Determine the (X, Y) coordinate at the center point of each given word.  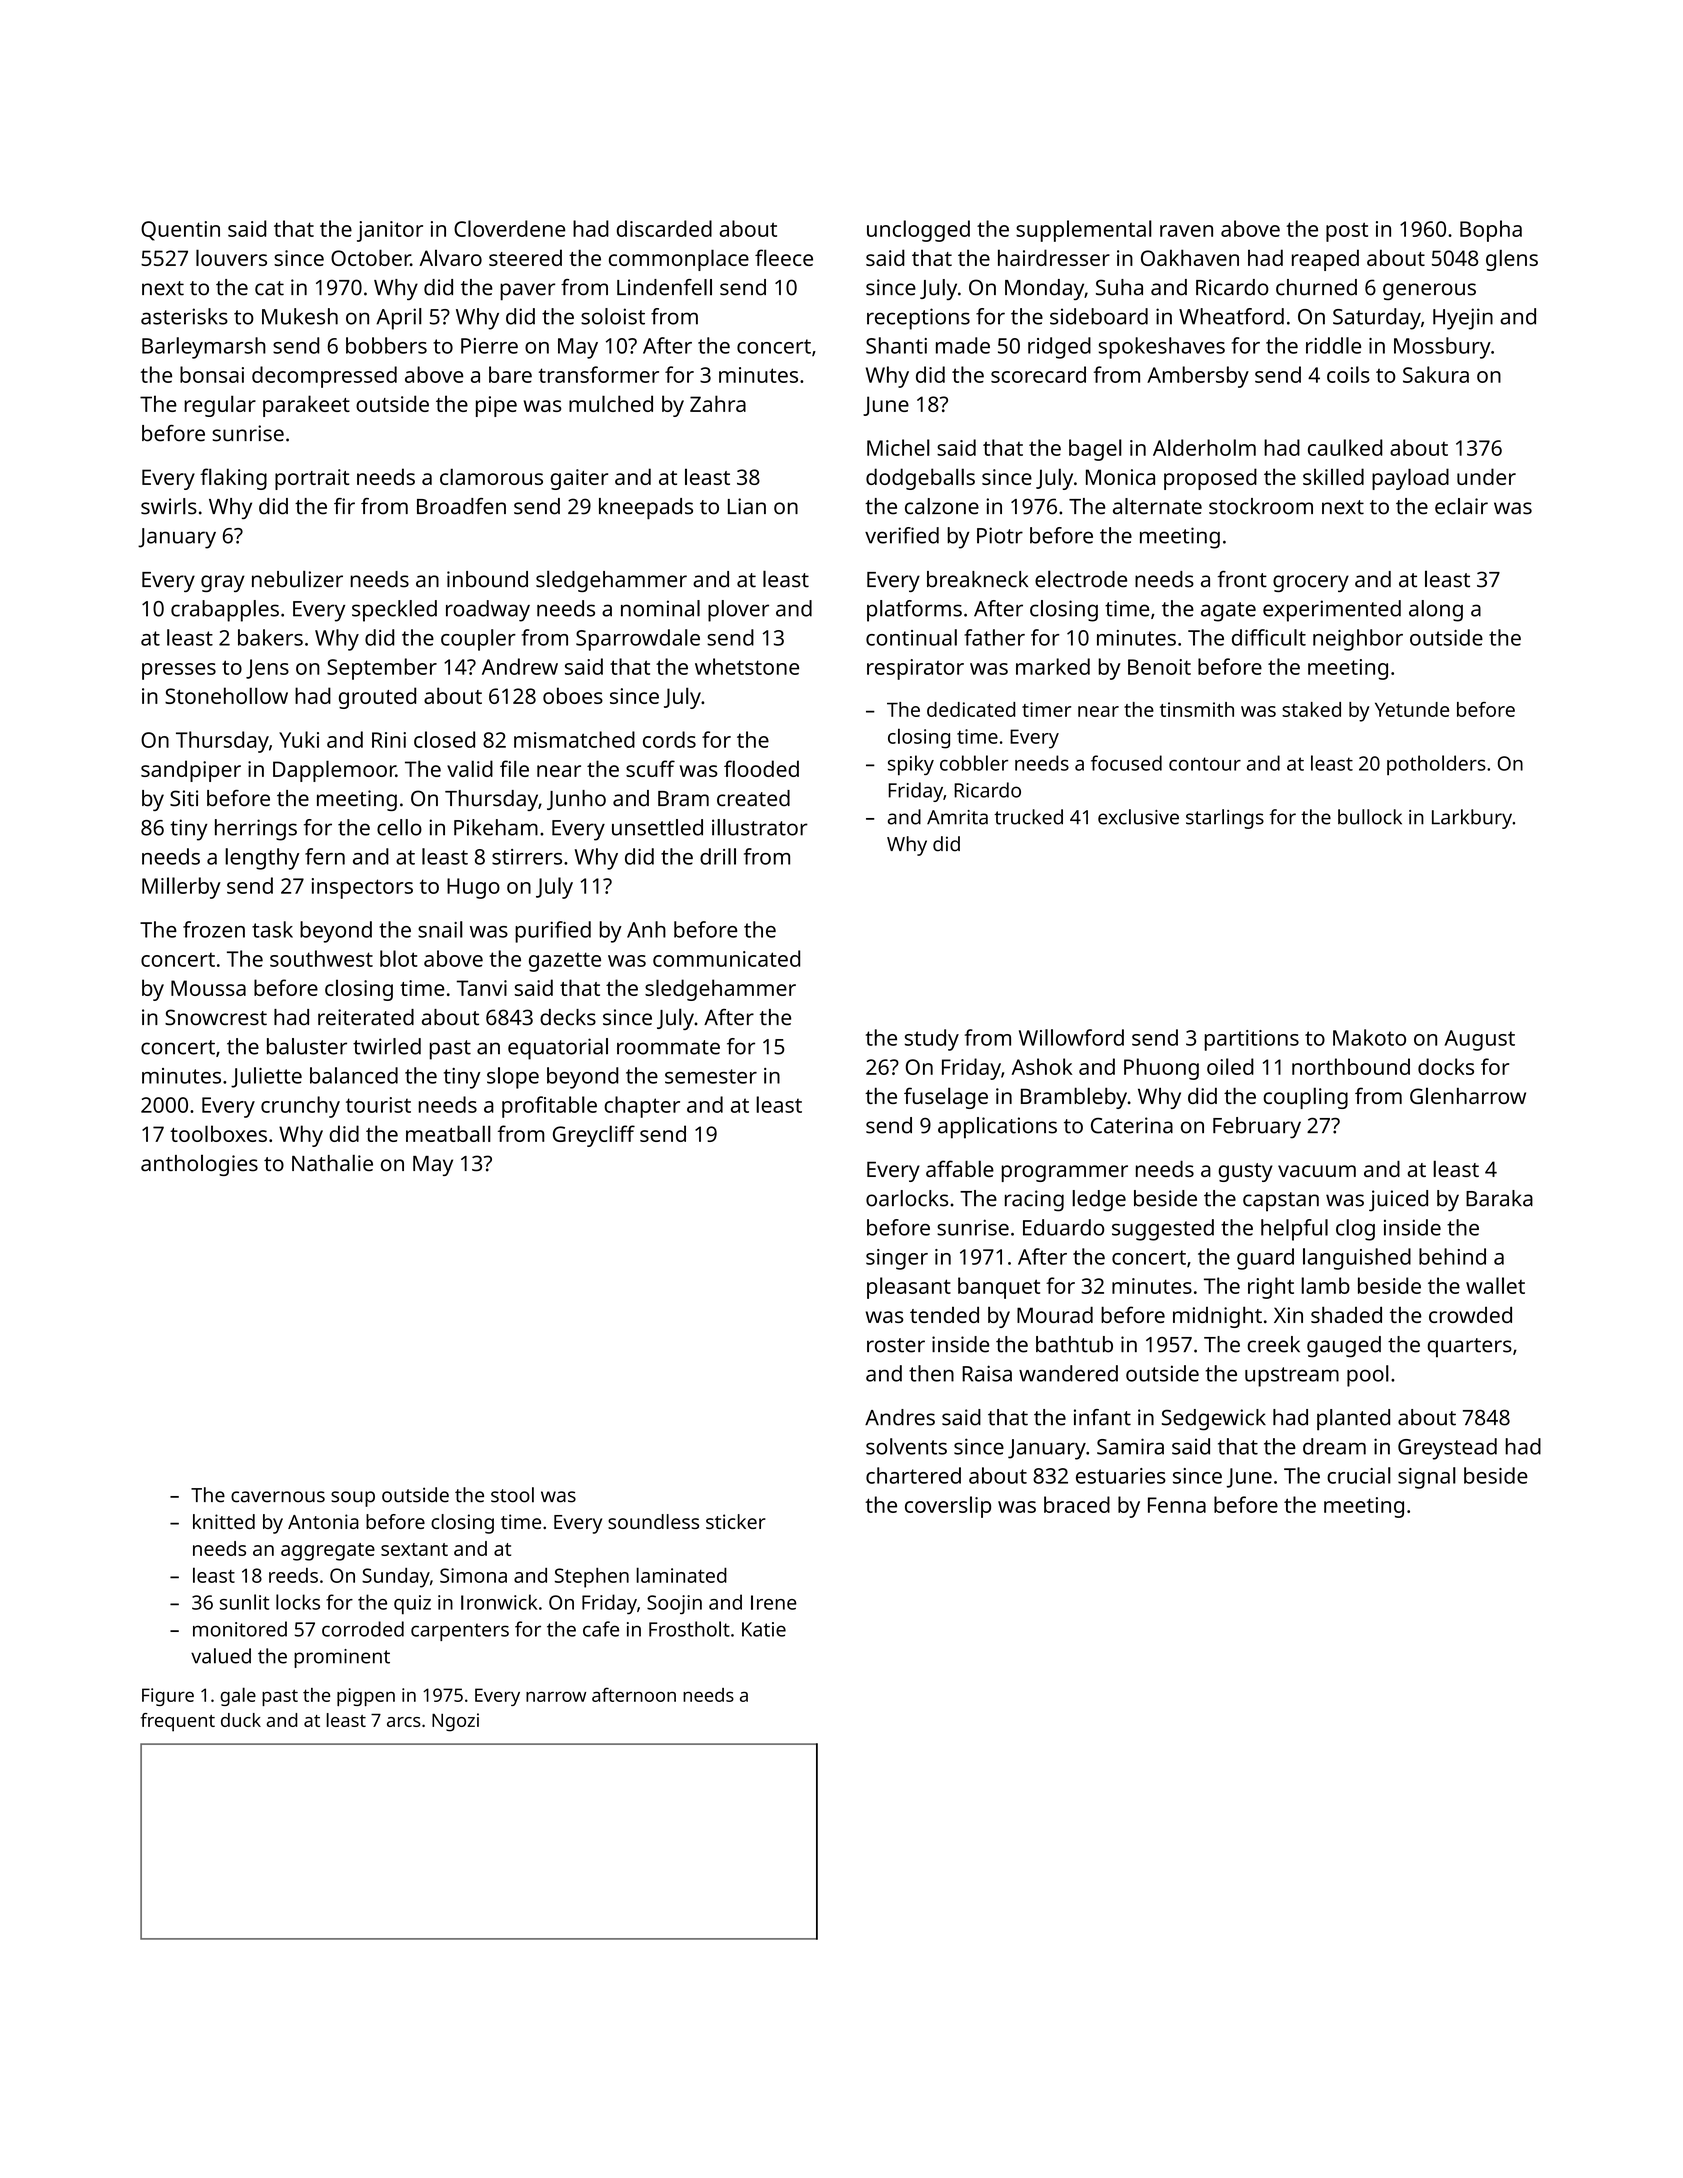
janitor (390, 231)
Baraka (1499, 1198)
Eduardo (1063, 1227)
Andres (900, 1417)
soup (353, 1499)
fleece (784, 257)
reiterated (366, 1017)
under (1486, 476)
